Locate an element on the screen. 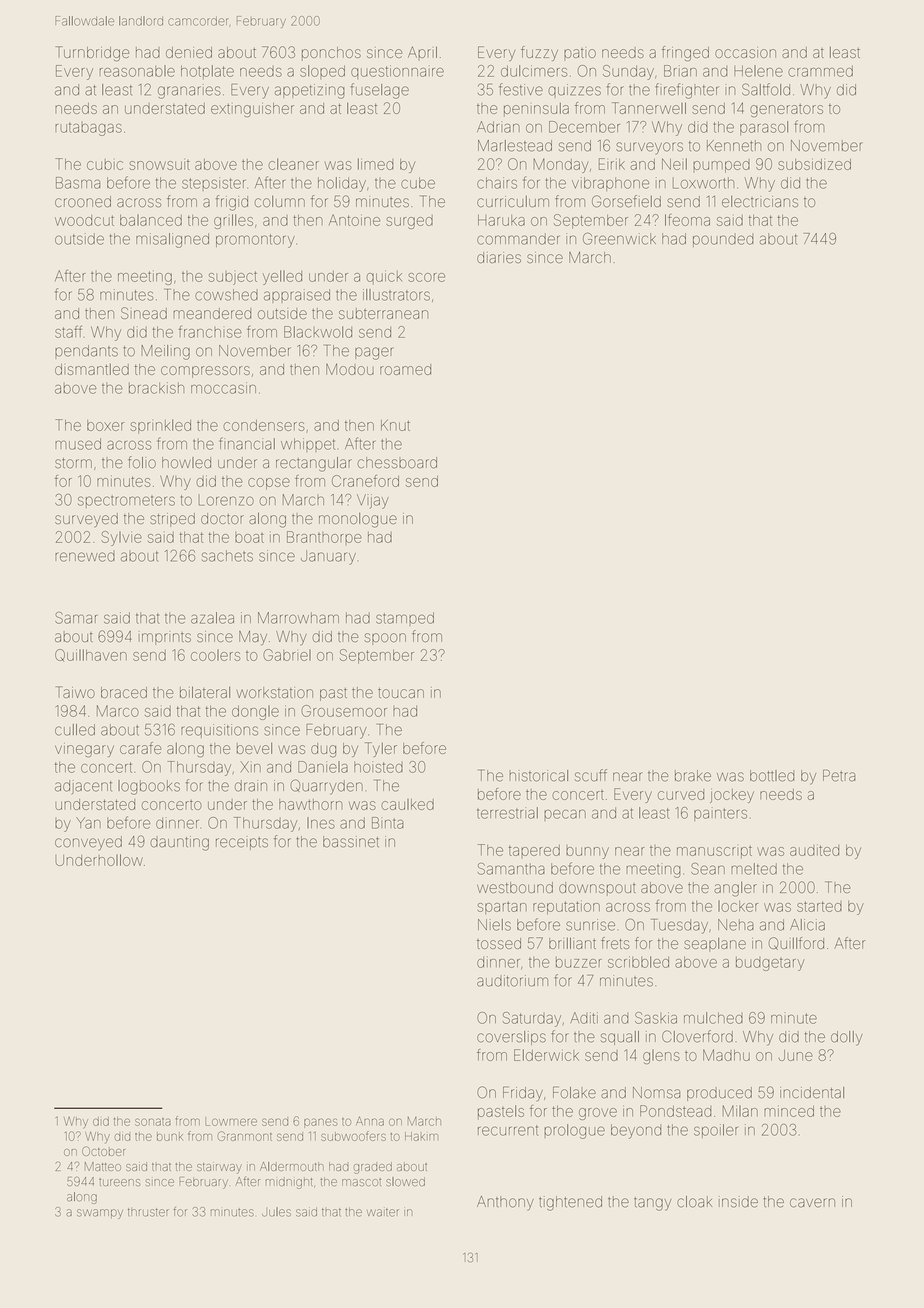  granaries is located at coordinates (189, 91).
